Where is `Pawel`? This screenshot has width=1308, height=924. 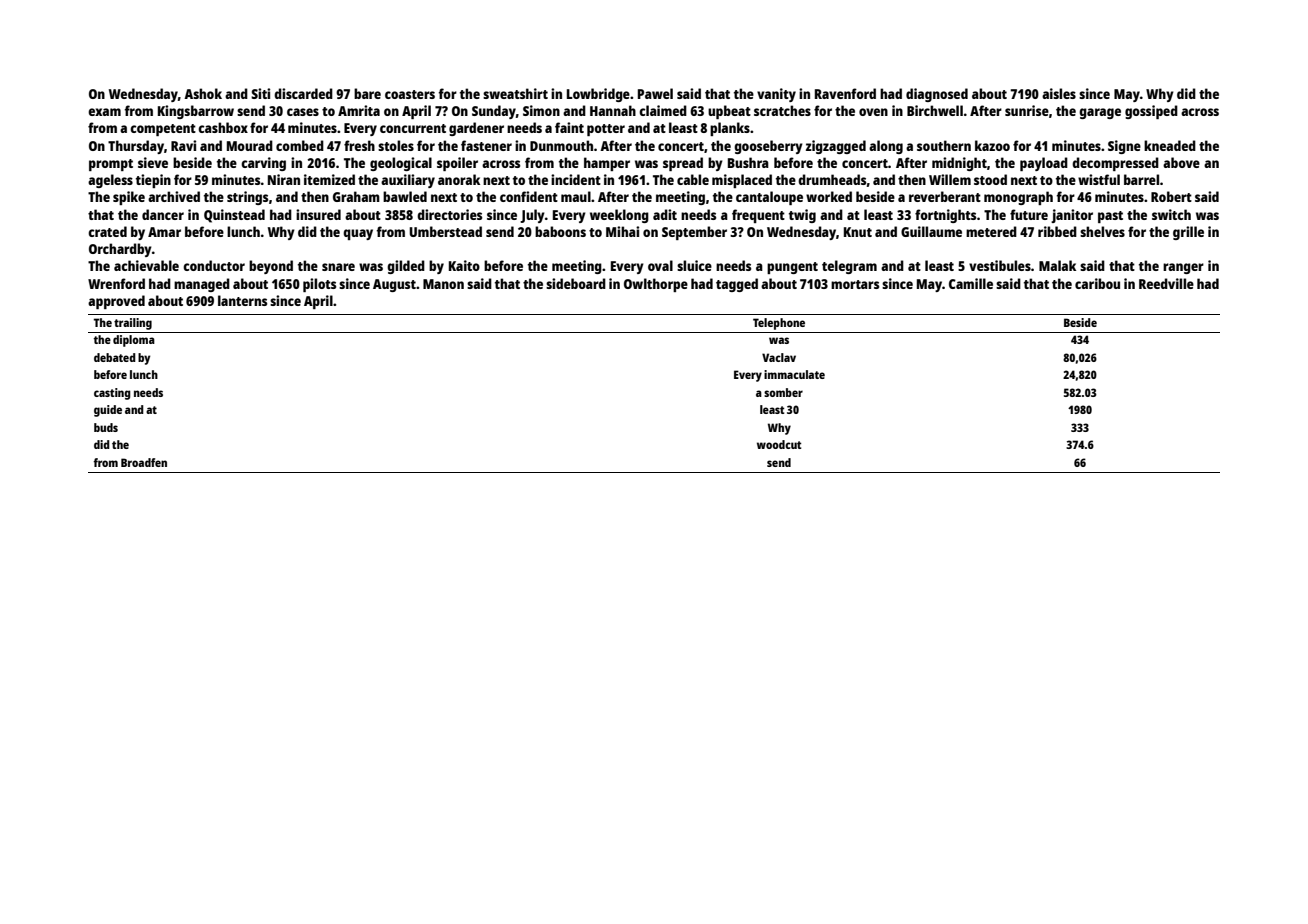
Pawel is located at coordinates (655, 93).
